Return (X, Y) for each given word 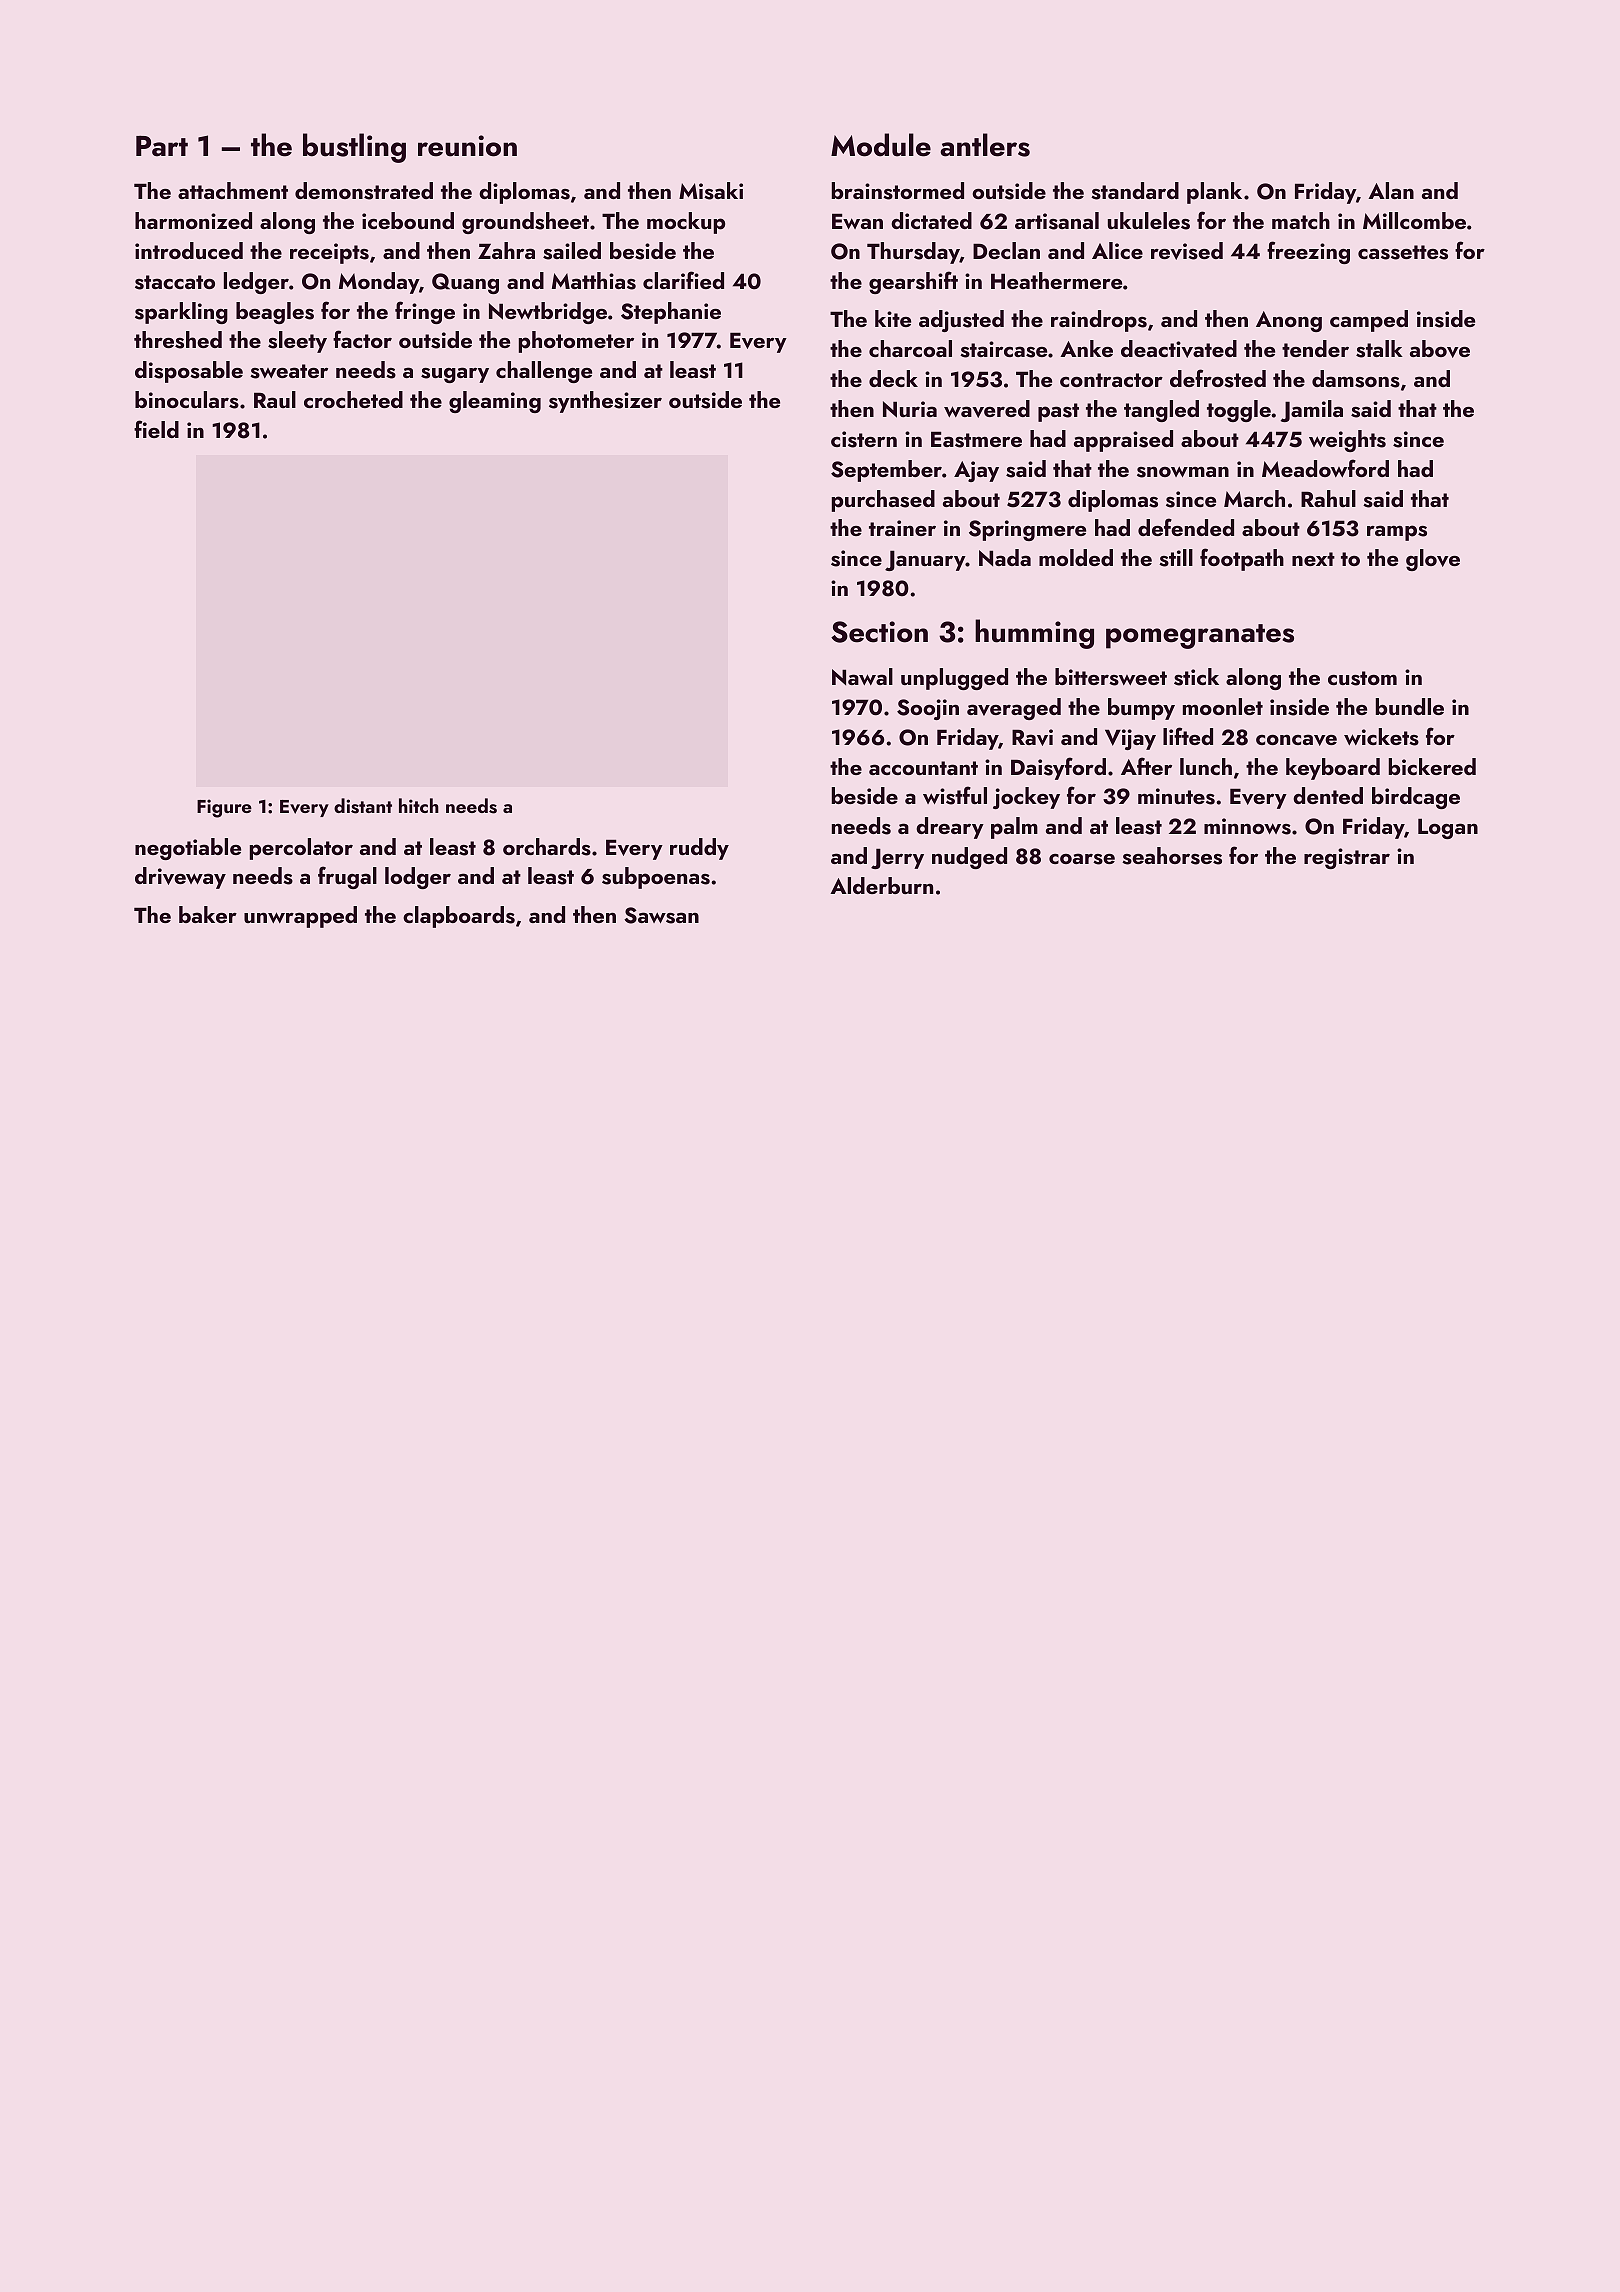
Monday (379, 283)
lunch (1206, 766)
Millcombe (1414, 220)
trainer (902, 528)
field (156, 429)
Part (162, 146)
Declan (1006, 250)
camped (1369, 321)
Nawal (862, 676)
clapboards (459, 917)
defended (1186, 527)
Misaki (711, 191)
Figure (224, 808)
